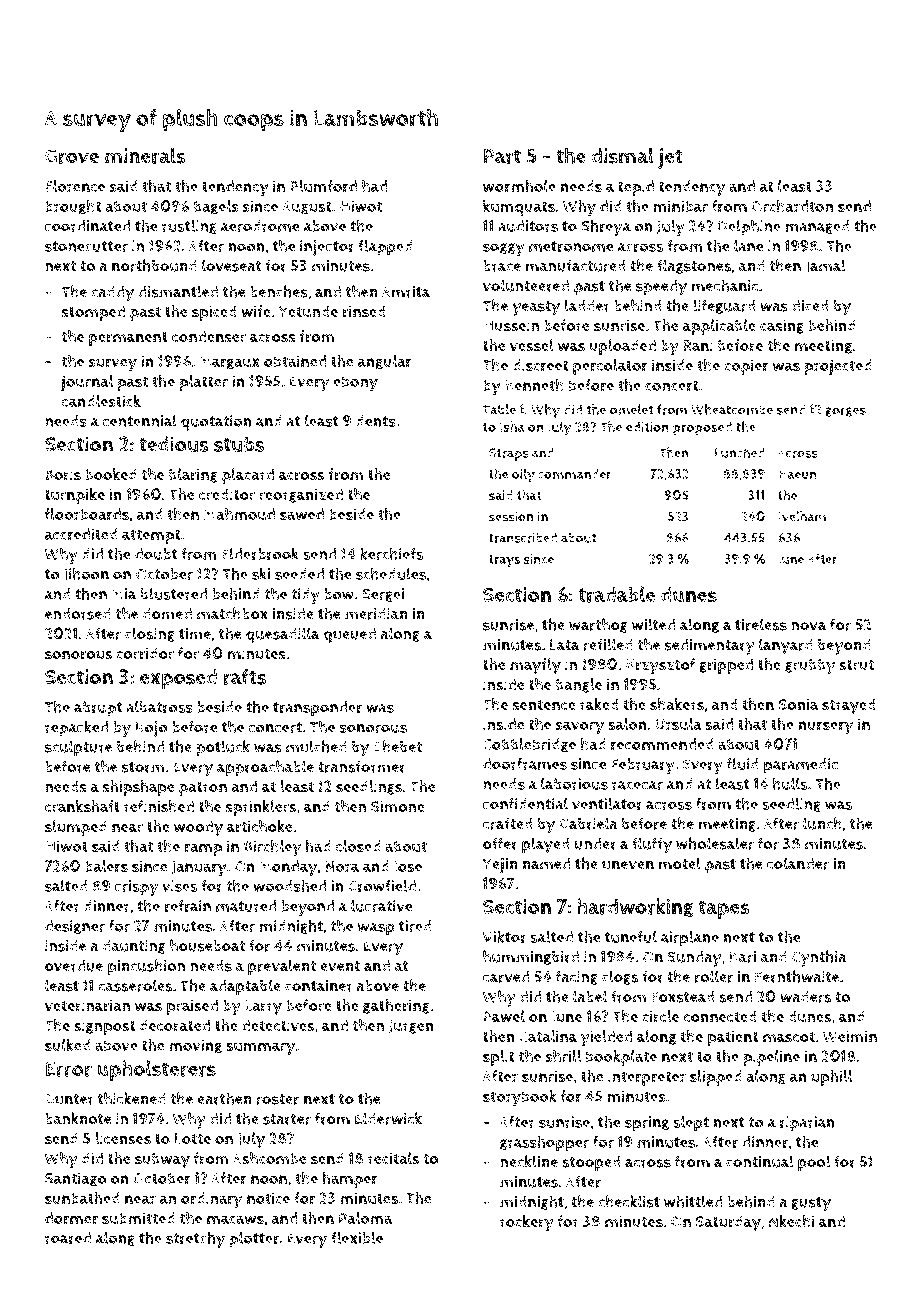 Image resolution: width=924 pixels, height=1308 pixels. What do you see at coordinates (357, 1237) in the image?
I see `flexible` at bounding box center [357, 1237].
